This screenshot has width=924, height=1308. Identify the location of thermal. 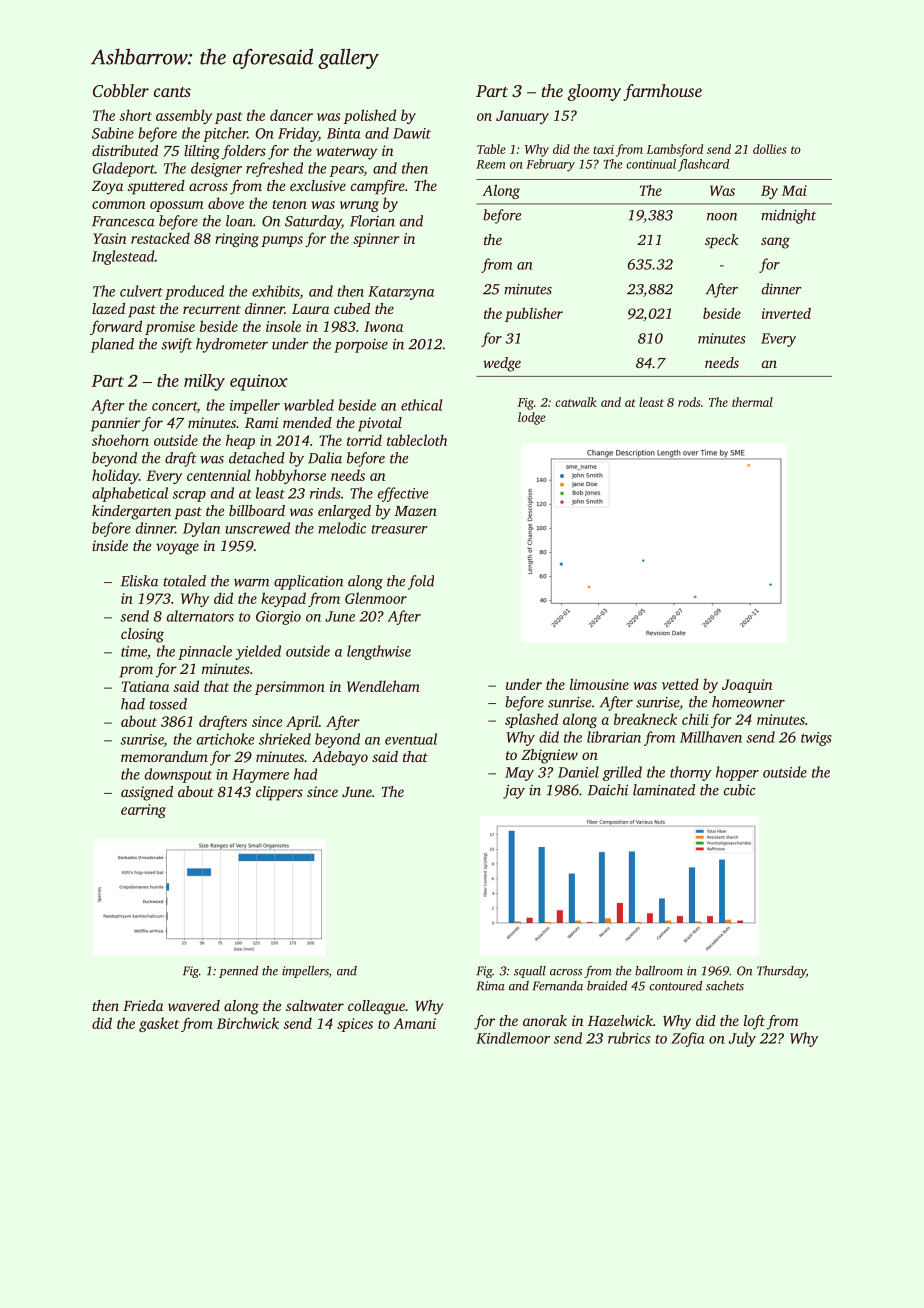
(752, 402).
